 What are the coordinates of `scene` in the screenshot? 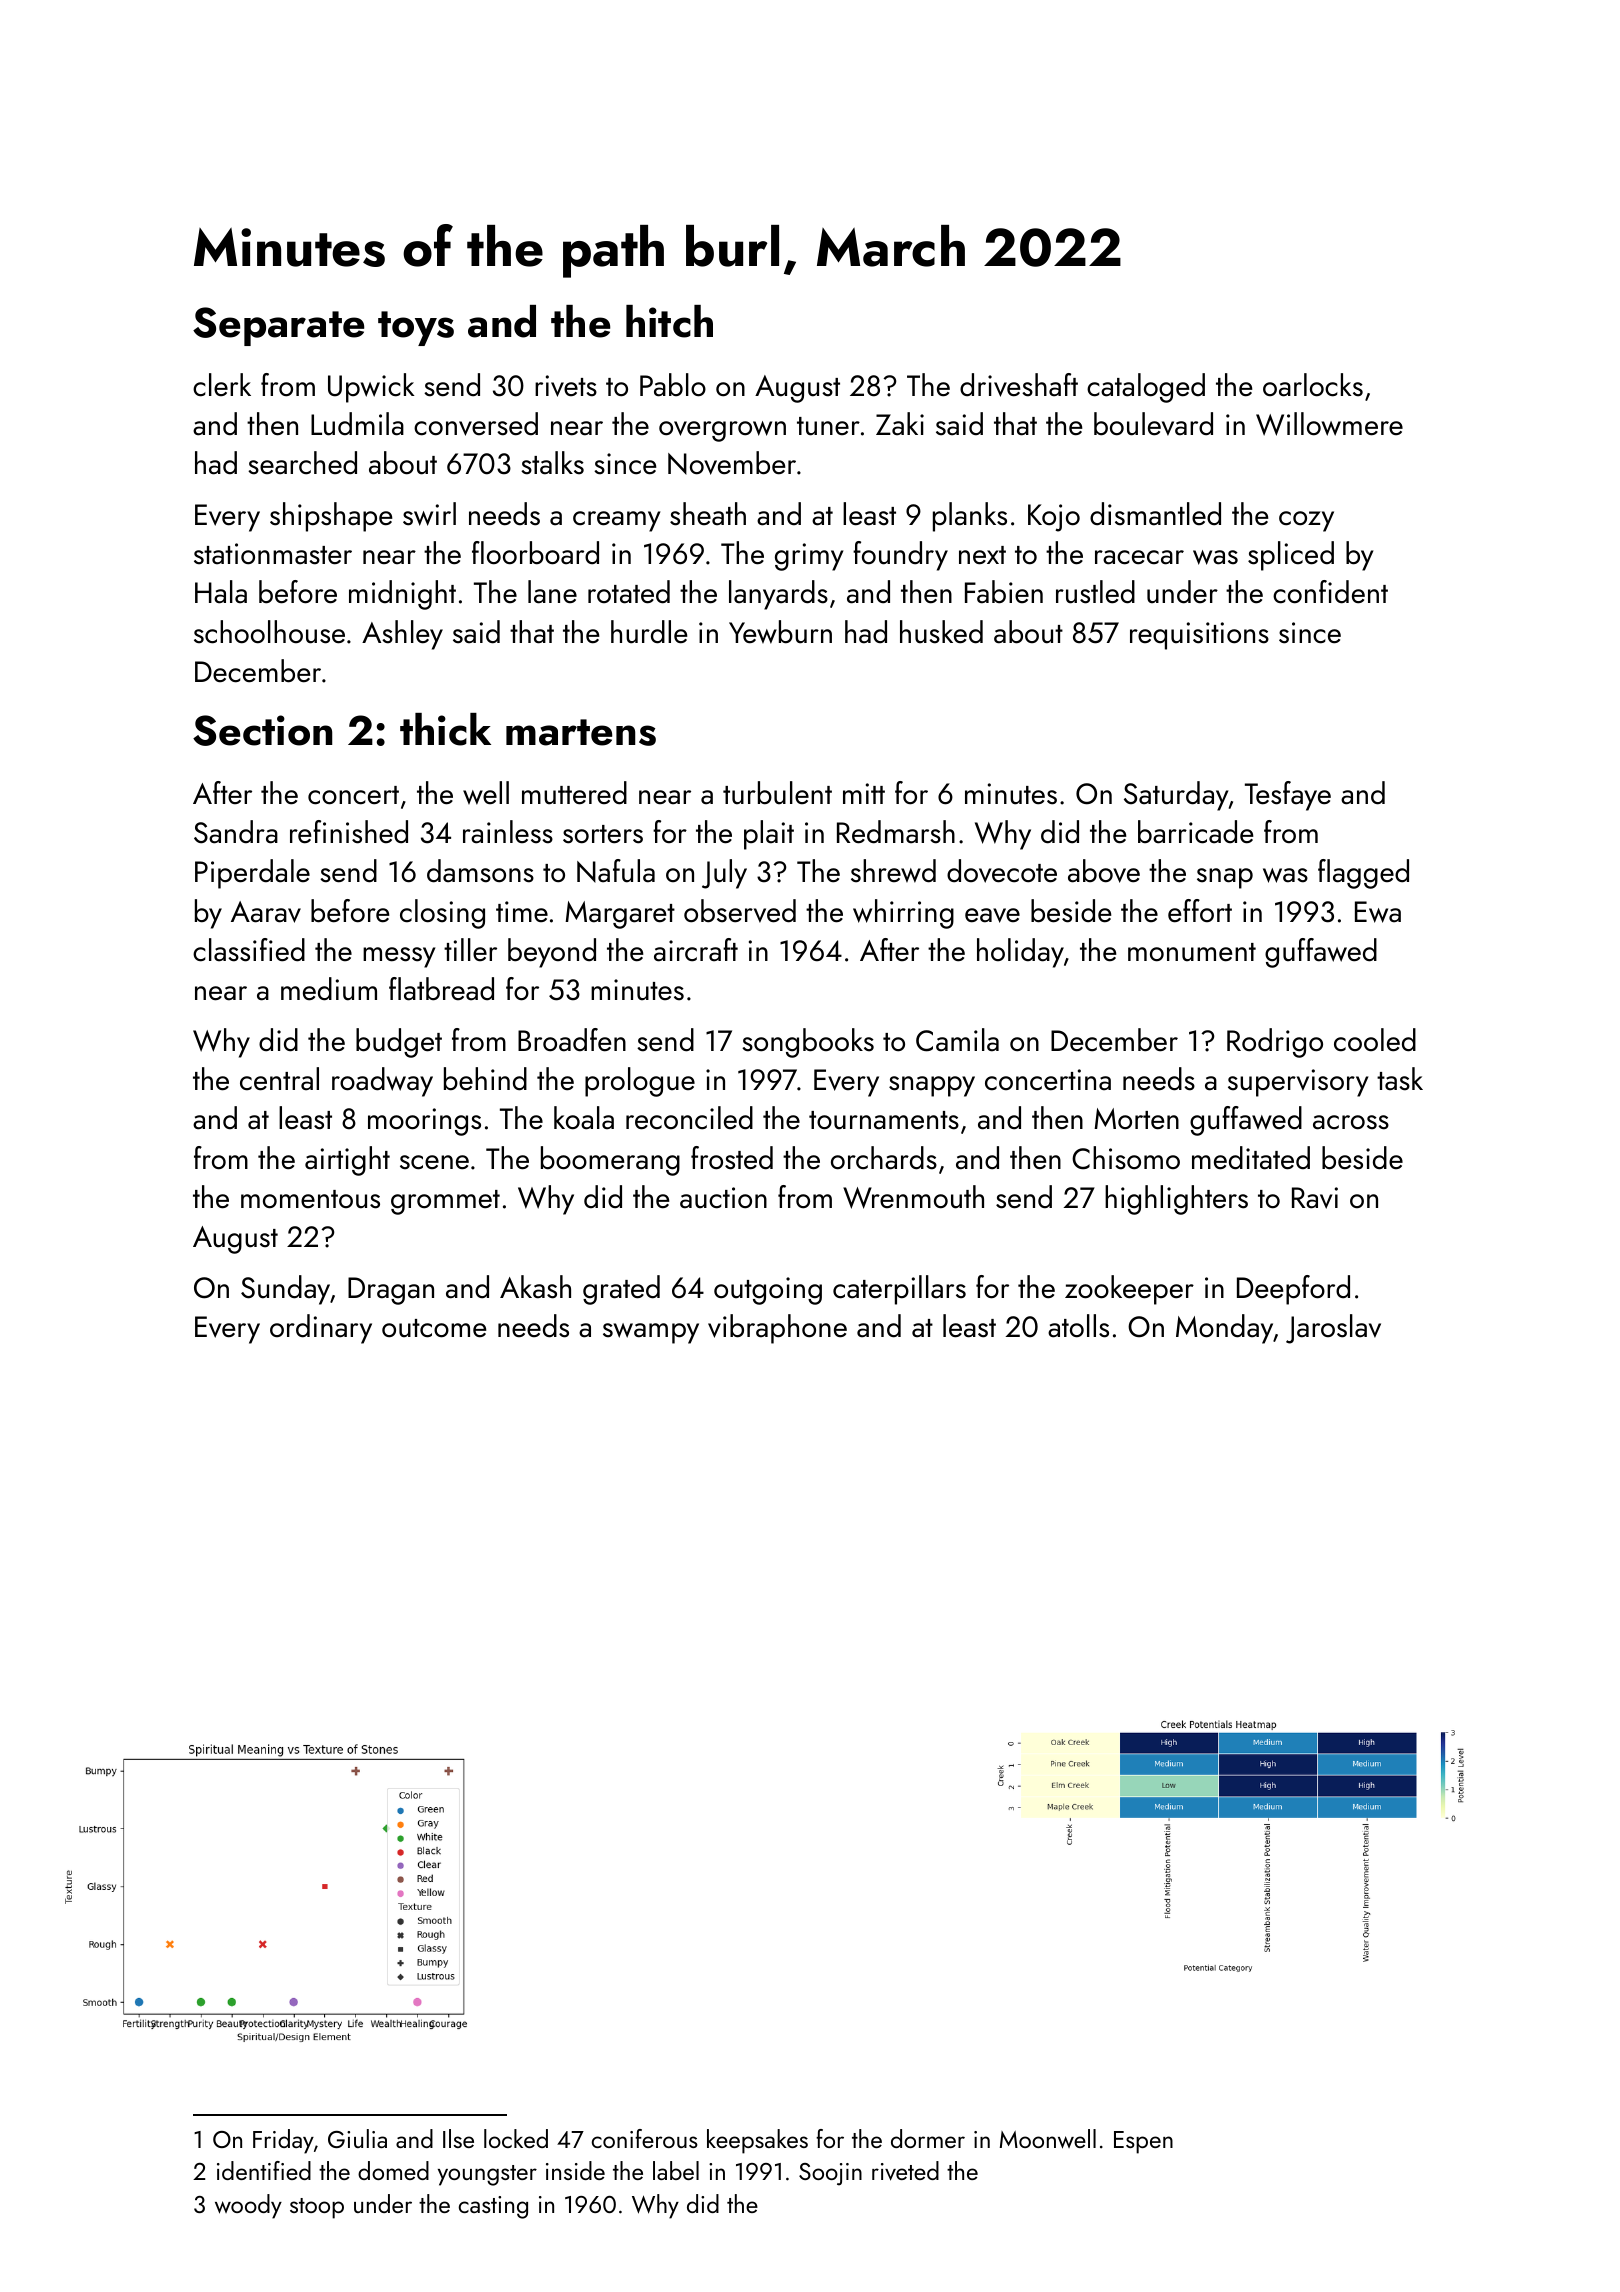 It's located at (434, 1162).
